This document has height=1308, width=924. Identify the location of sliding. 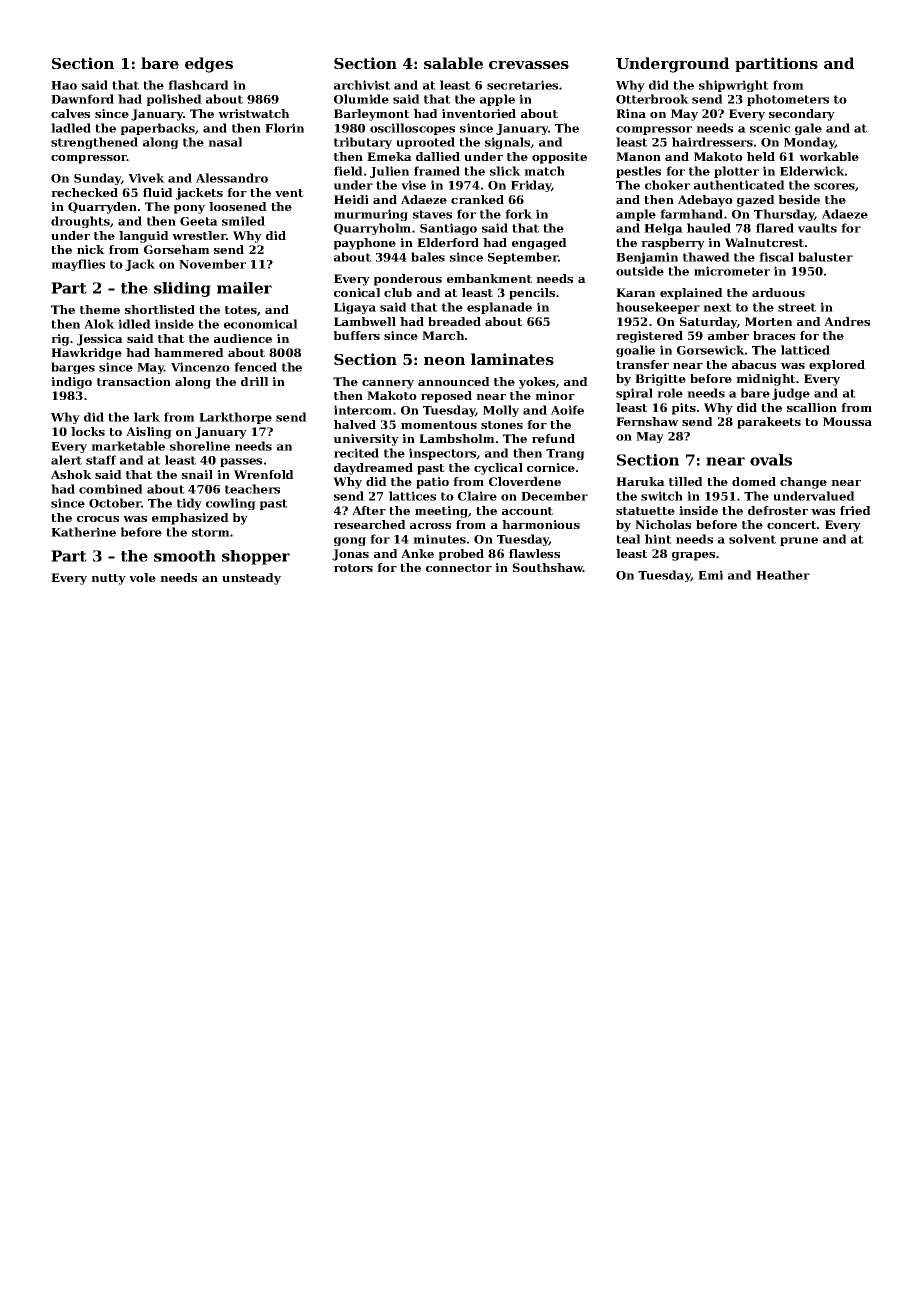
(182, 289).
